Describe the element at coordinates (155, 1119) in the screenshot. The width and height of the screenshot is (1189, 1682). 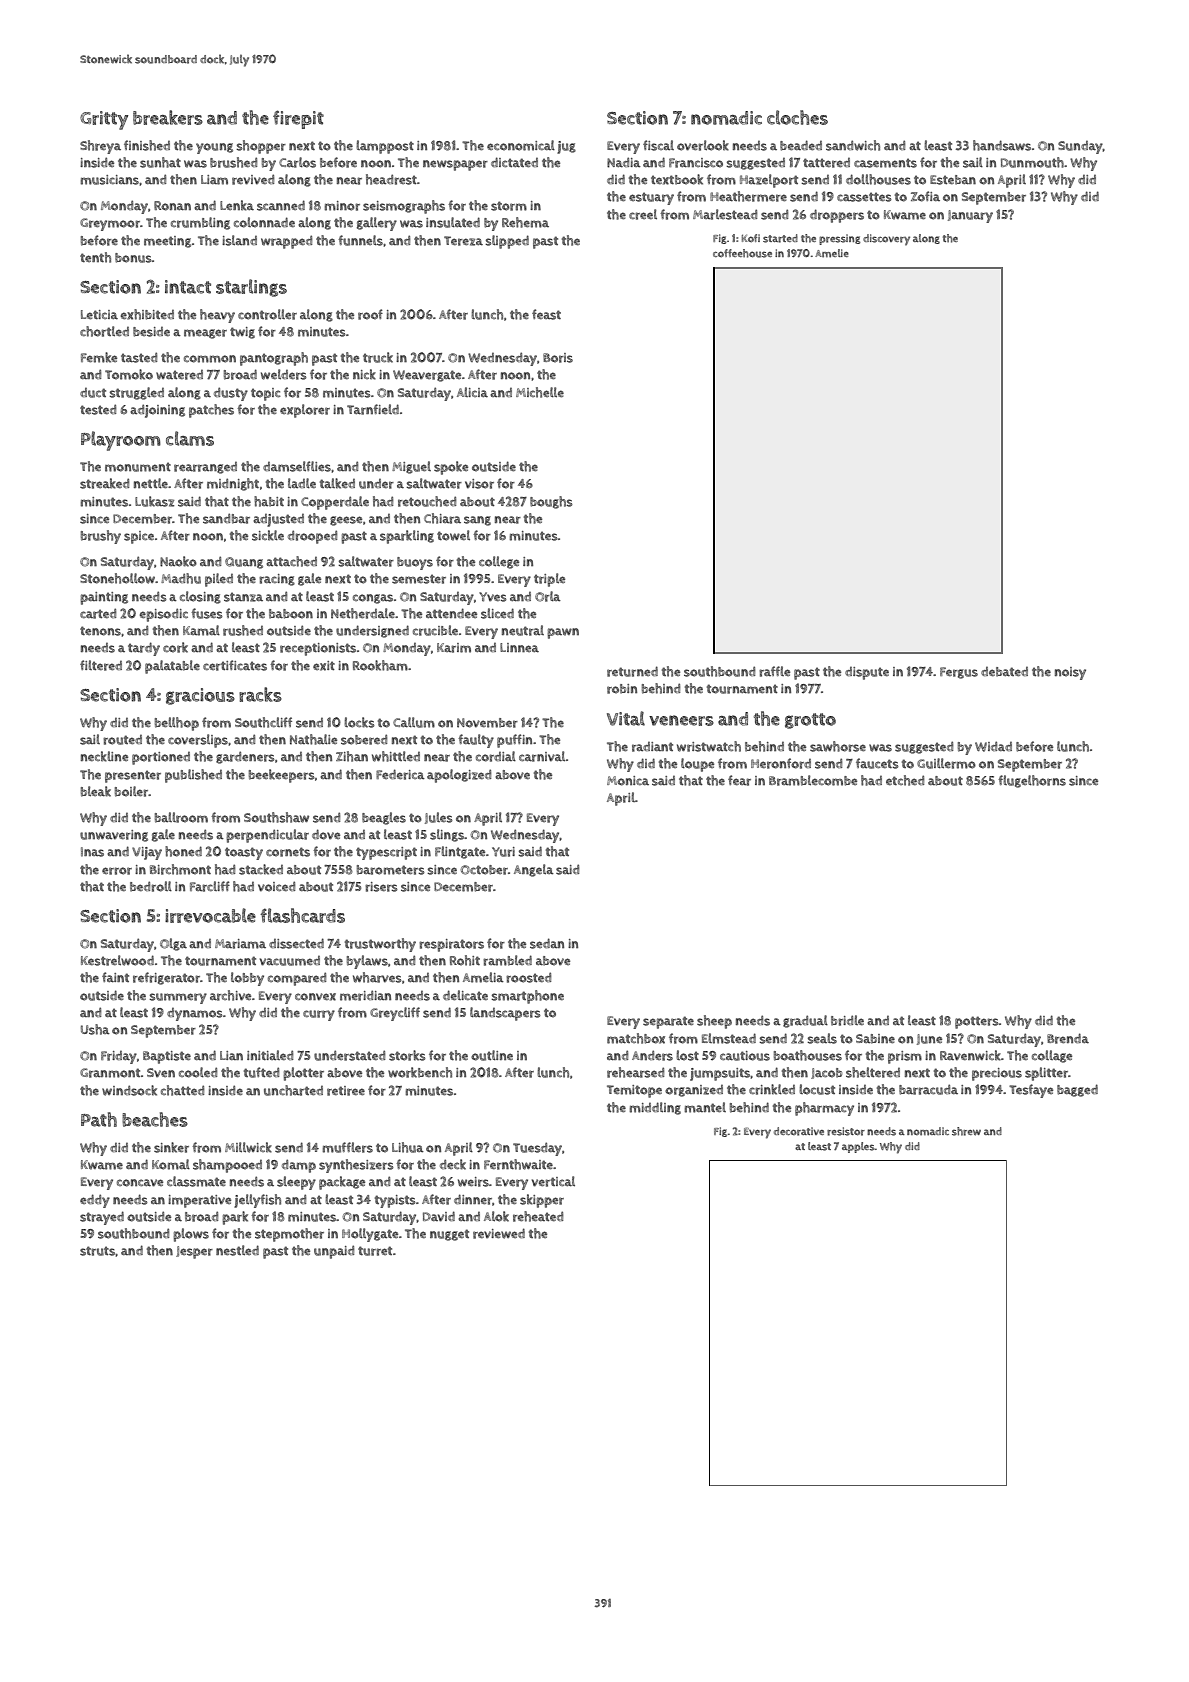
I see `beaches` at that location.
